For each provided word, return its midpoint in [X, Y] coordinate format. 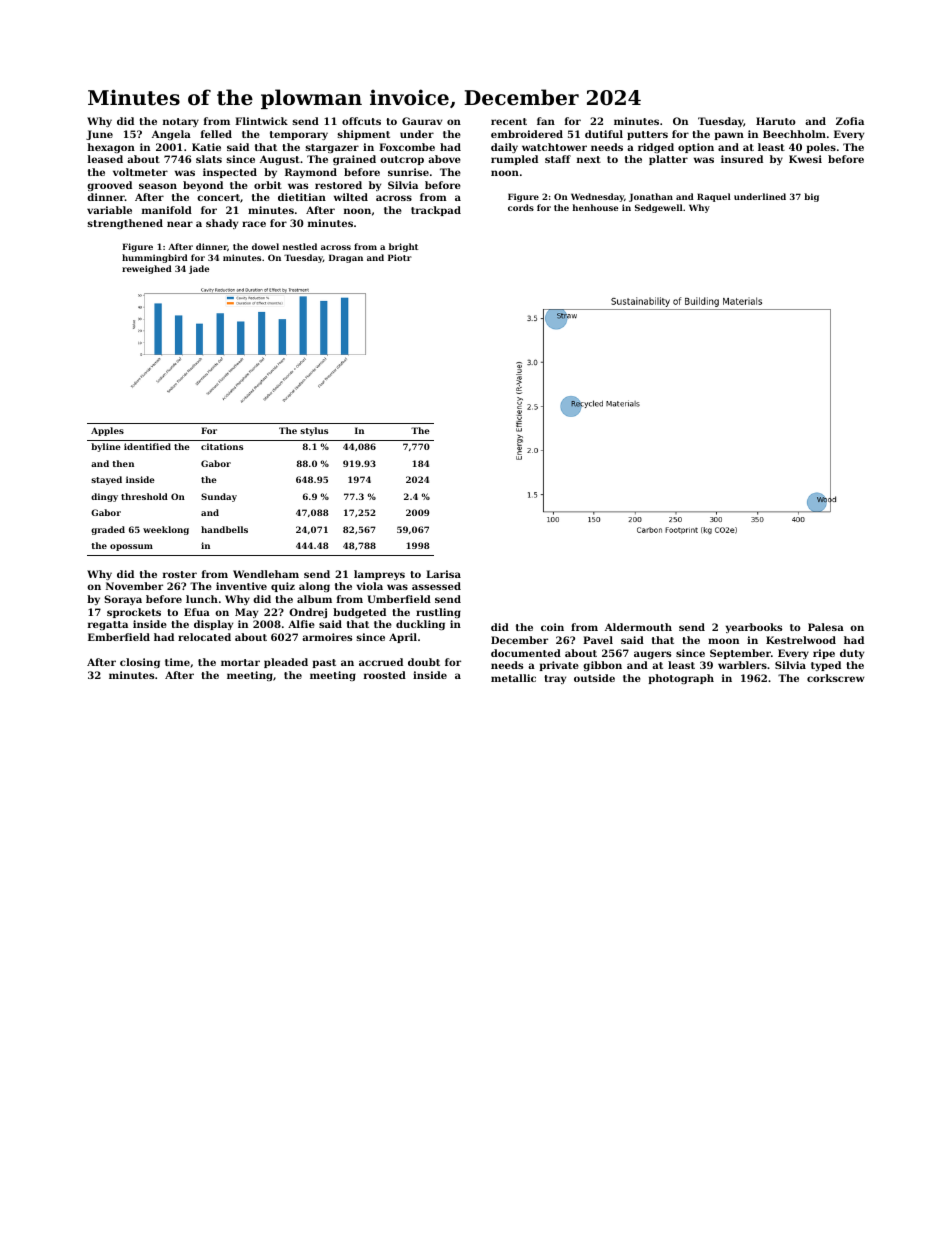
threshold [144, 496]
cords [521, 207]
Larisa [443, 574]
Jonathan [651, 197]
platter [668, 160]
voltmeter [140, 172]
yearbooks [754, 628]
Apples [107, 431]
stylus [314, 431]
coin [552, 627]
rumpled [514, 160]
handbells [224, 529]
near [180, 224]
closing [140, 663]
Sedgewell [659, 208]
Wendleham [266, 574]
